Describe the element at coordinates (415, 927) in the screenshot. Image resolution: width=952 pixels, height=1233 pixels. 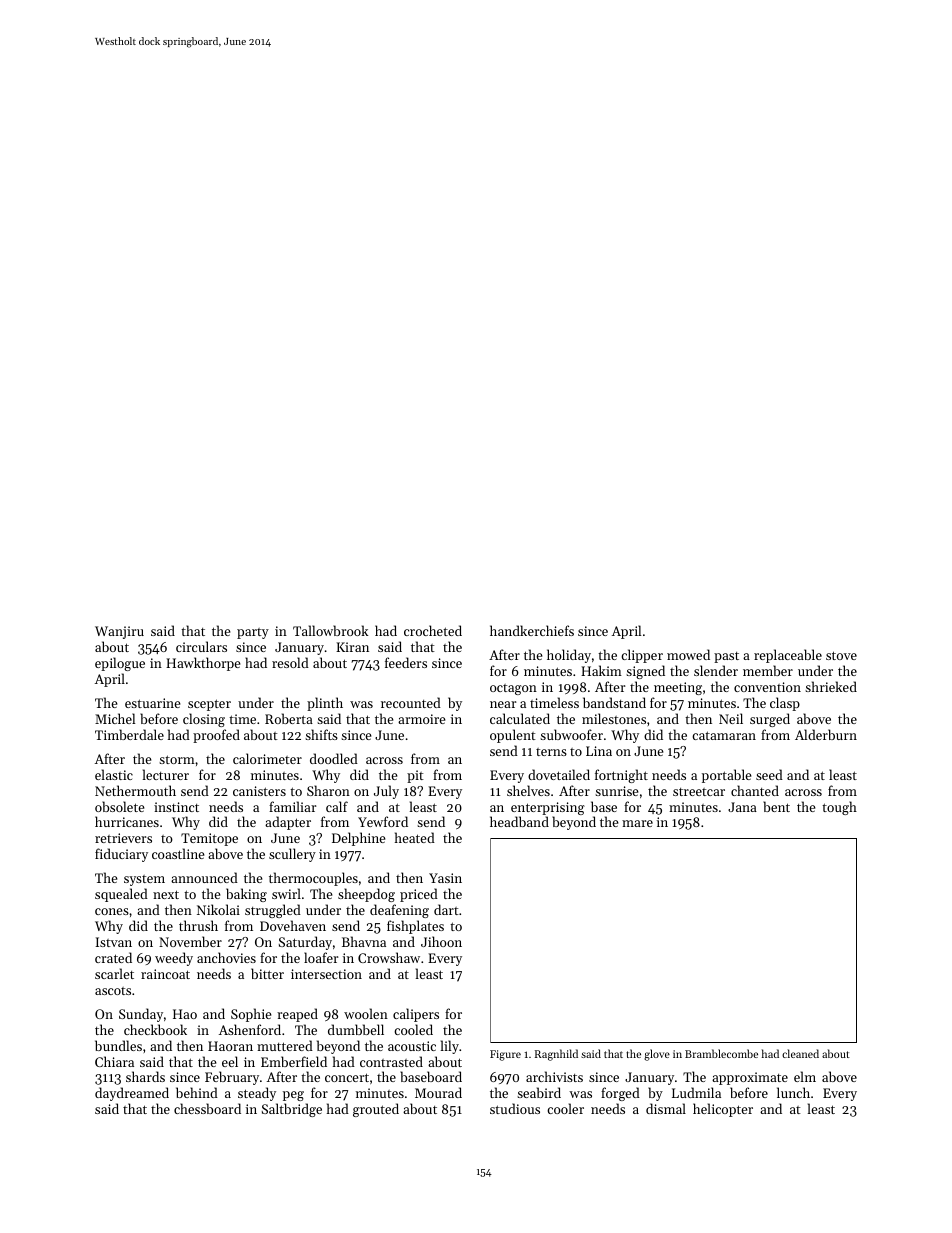
I see `fishplates` at that location.
